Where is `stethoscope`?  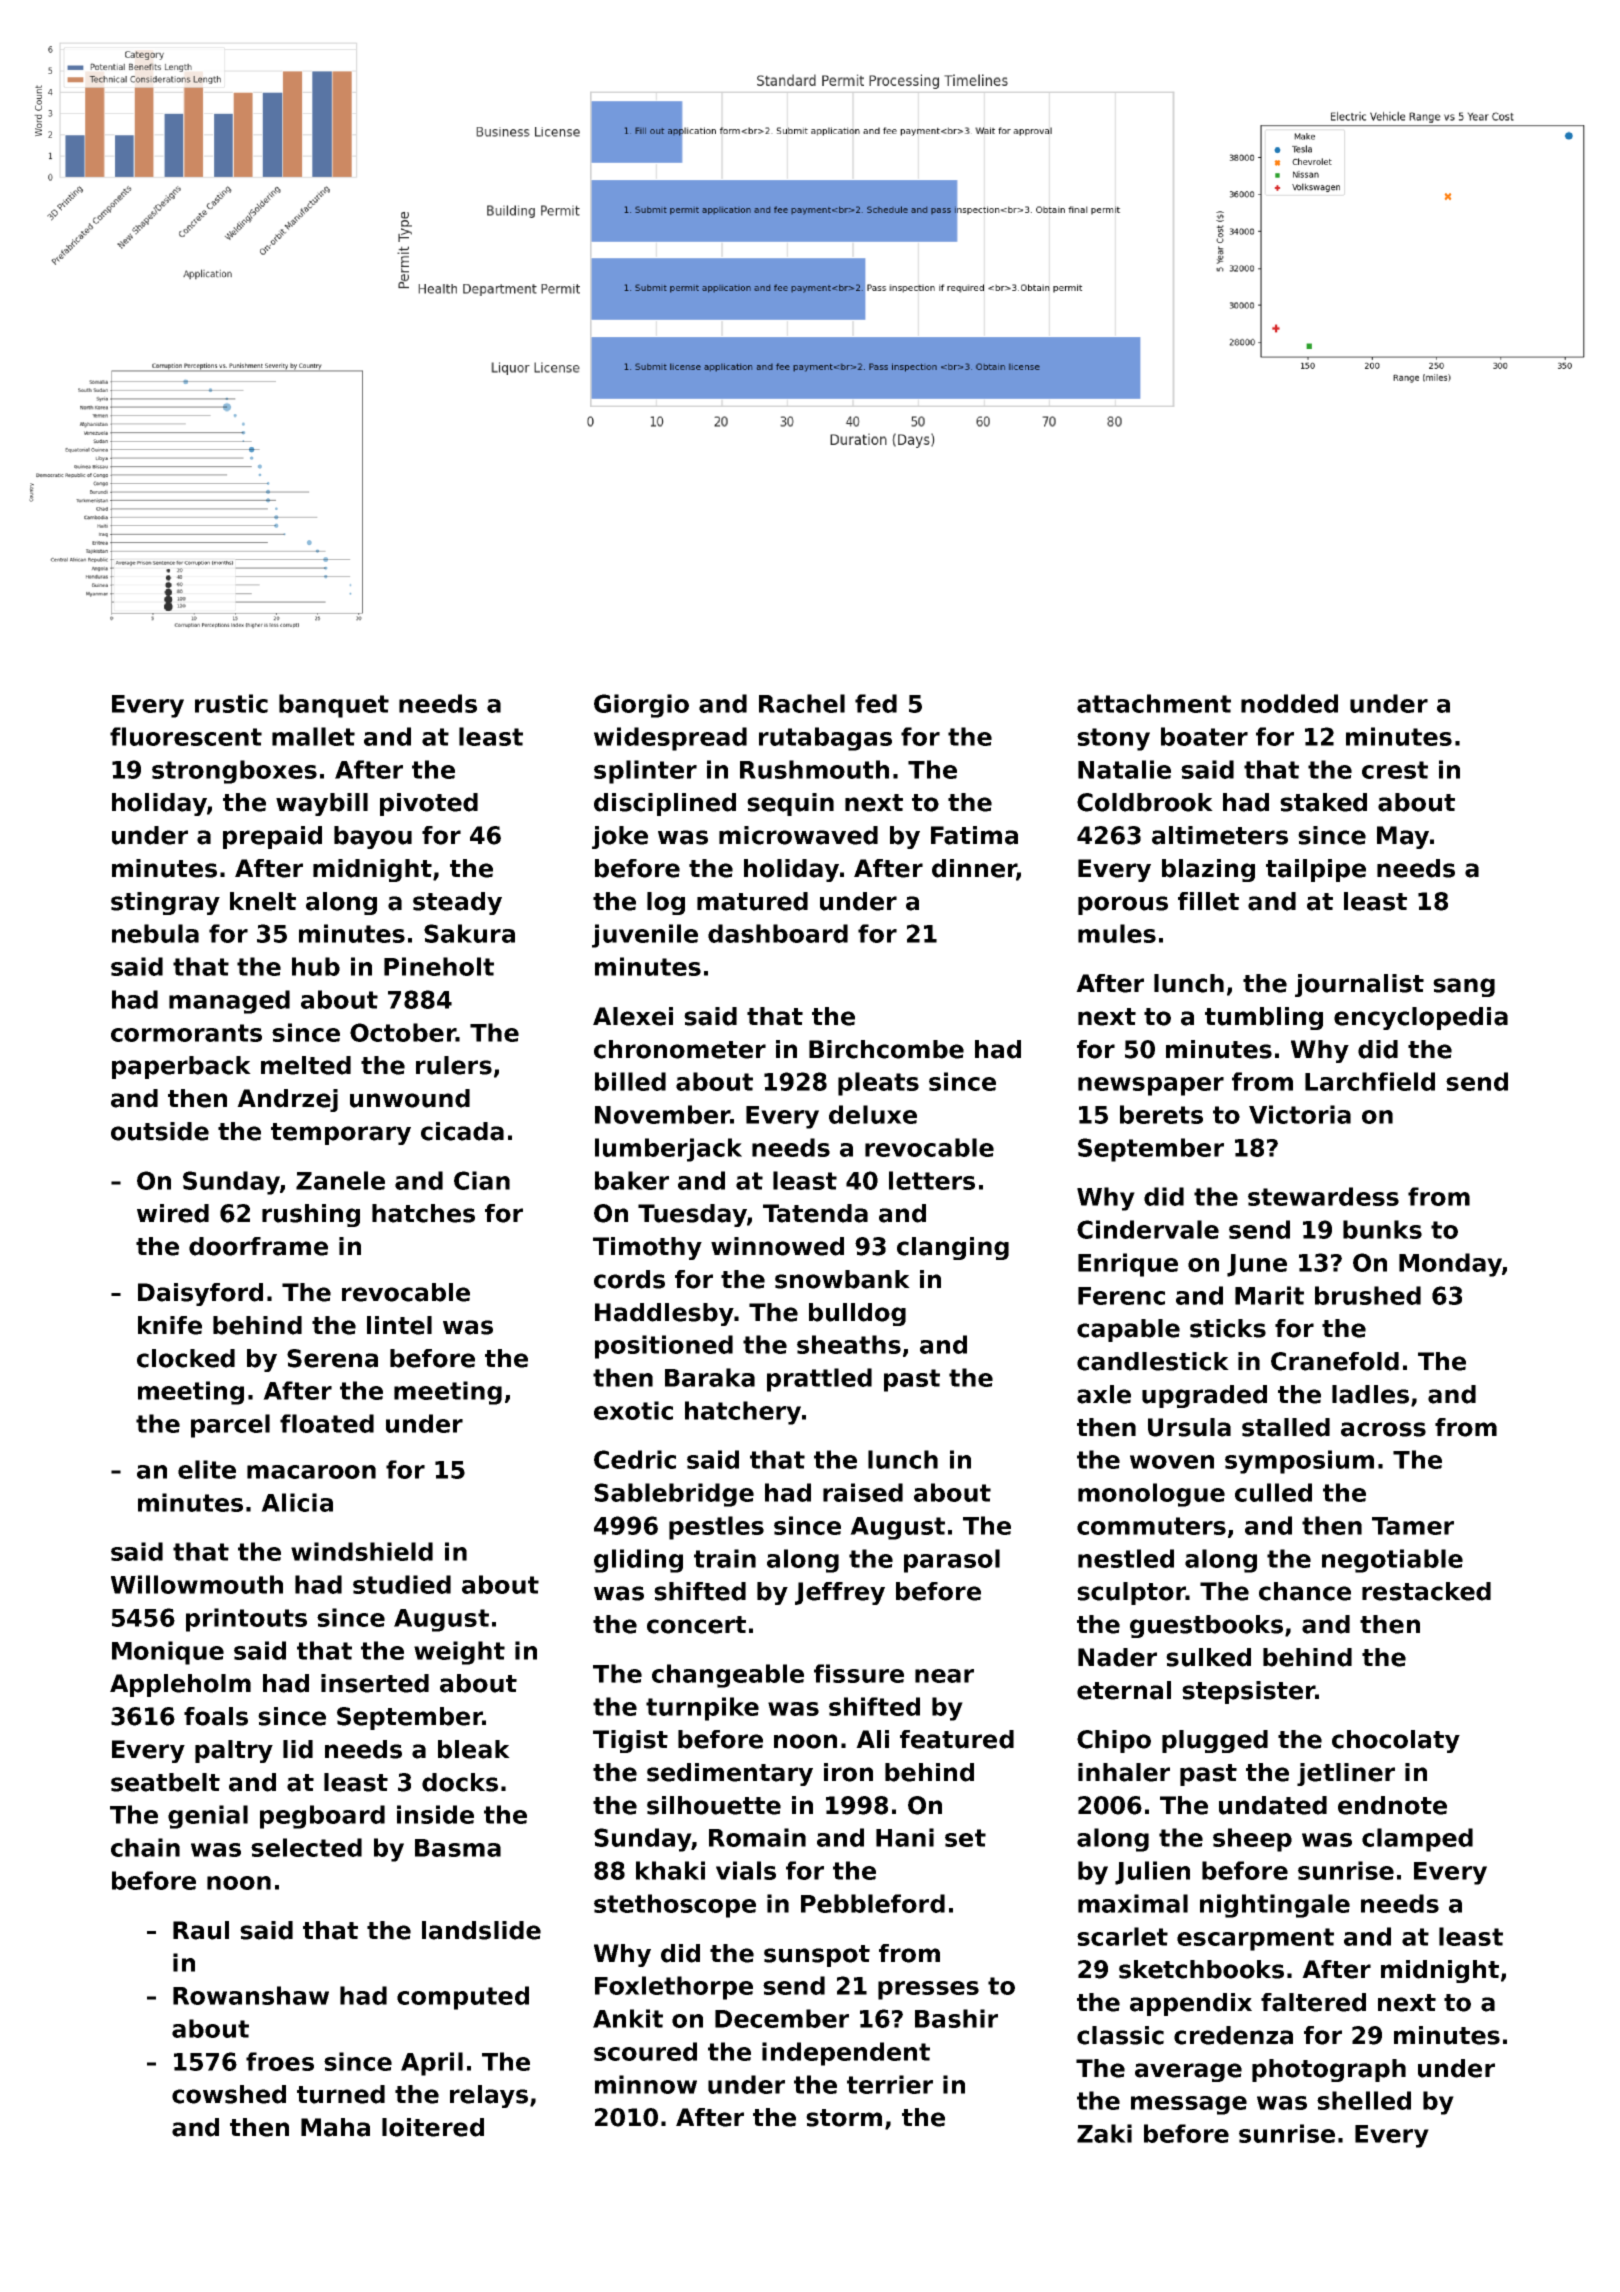 stethoscope is located at coordinates (675, 1906).
